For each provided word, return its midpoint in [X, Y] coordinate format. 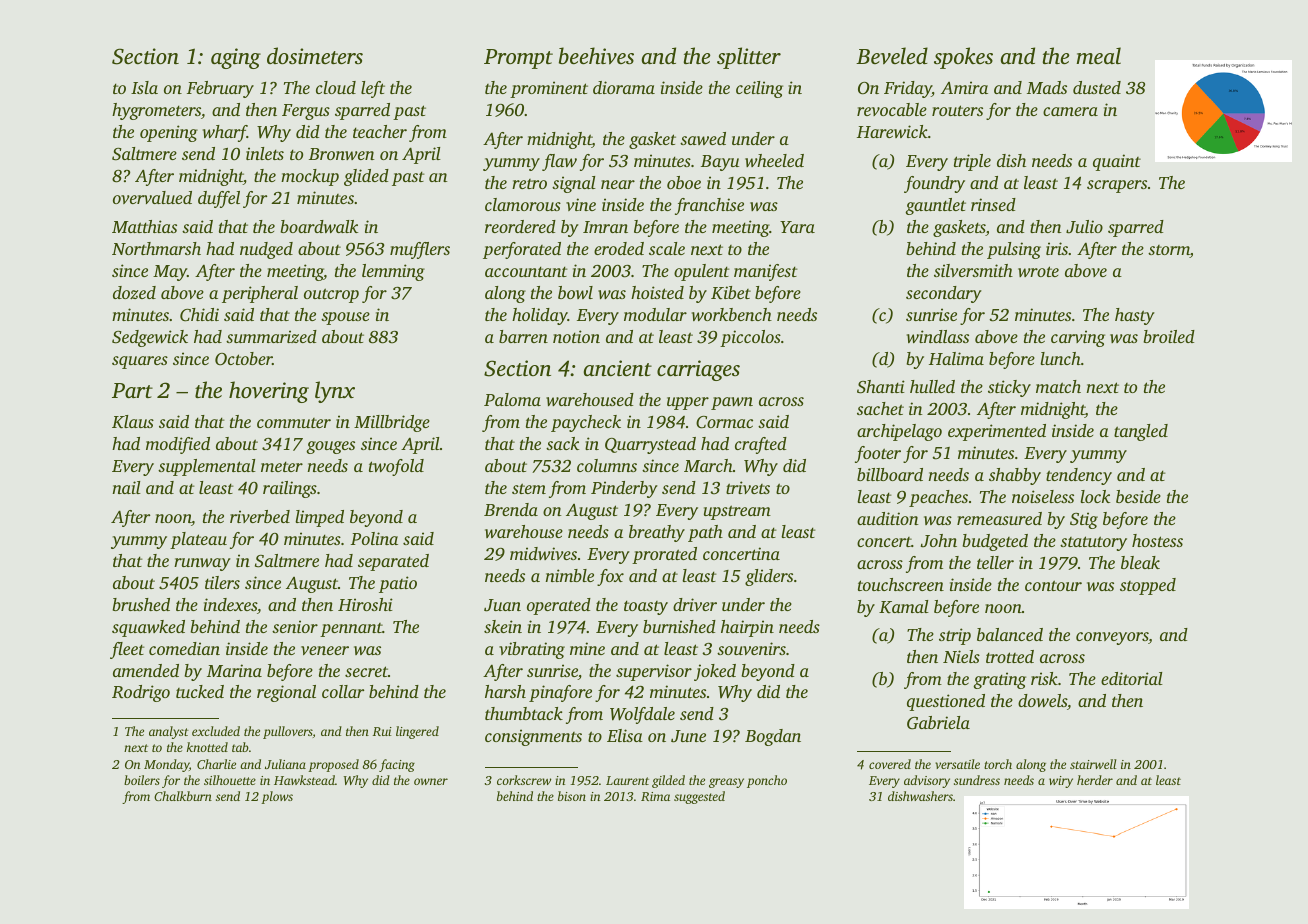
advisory [927, 781]
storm [1169, 251]
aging [236, 58]
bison [572, 796]
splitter [749, 58]
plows [277, 797]
